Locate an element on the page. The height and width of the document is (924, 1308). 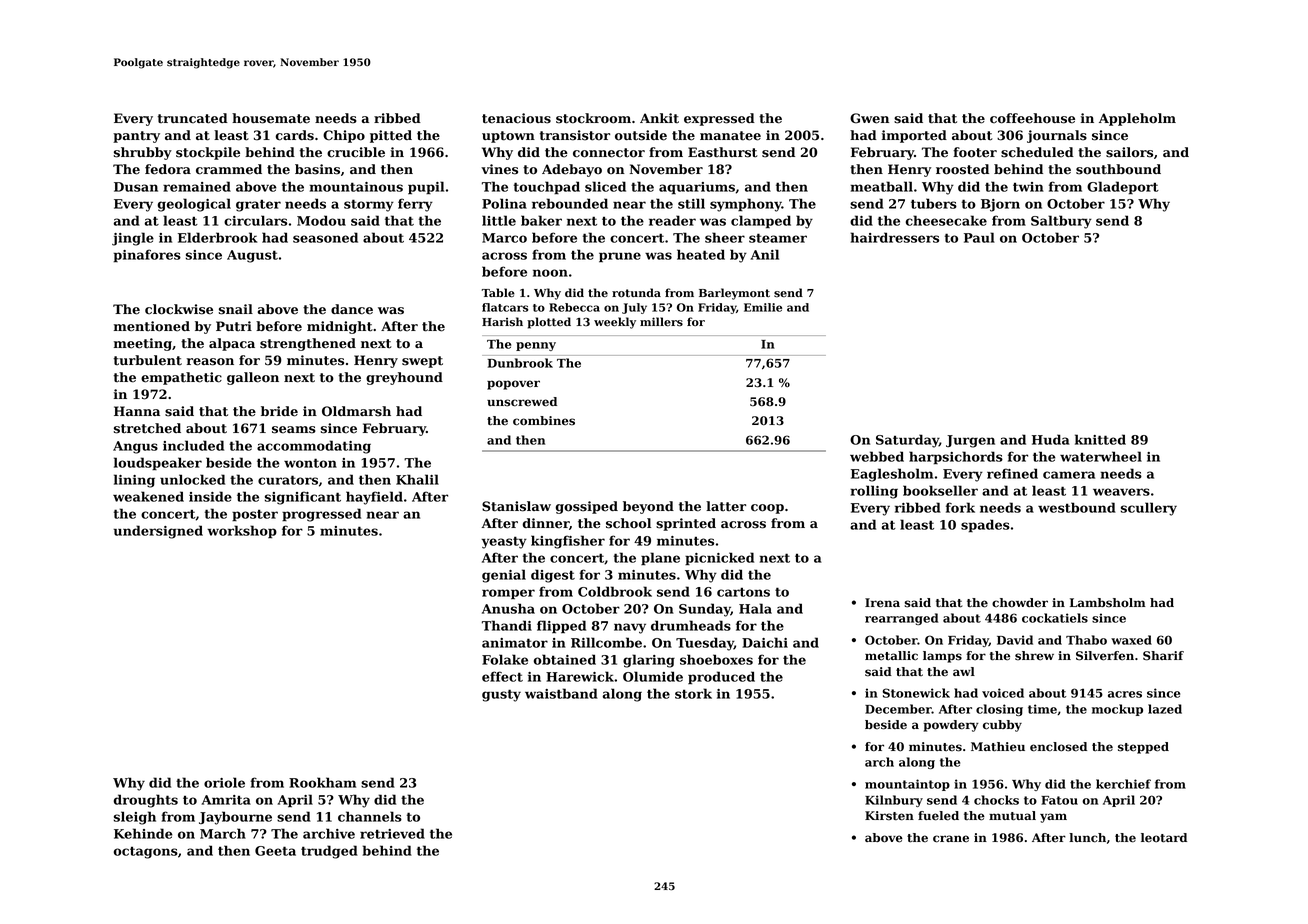
retrieved is located at coordinates (392, 833).
